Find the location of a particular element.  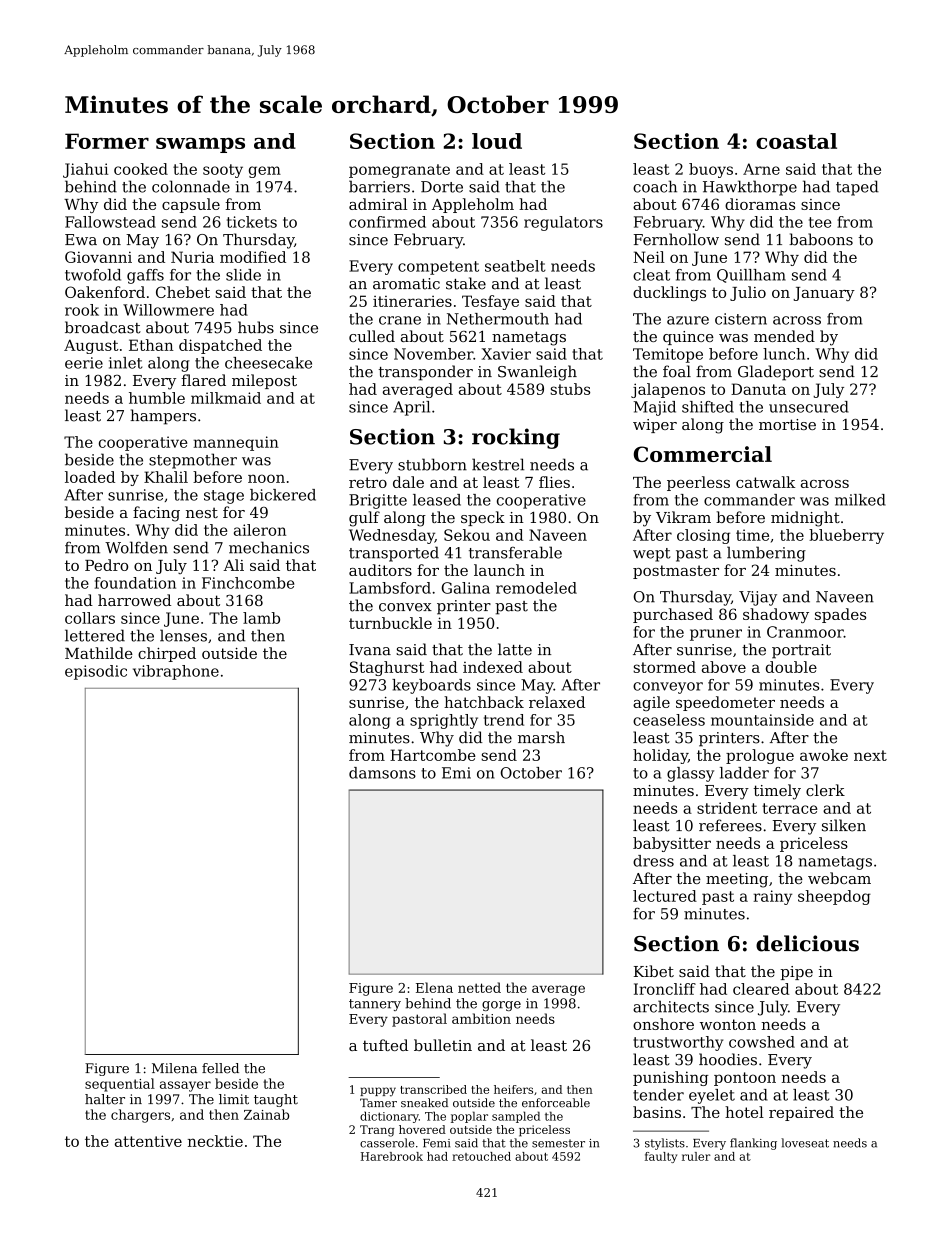

Galina is located at coordinates (466, 588).
